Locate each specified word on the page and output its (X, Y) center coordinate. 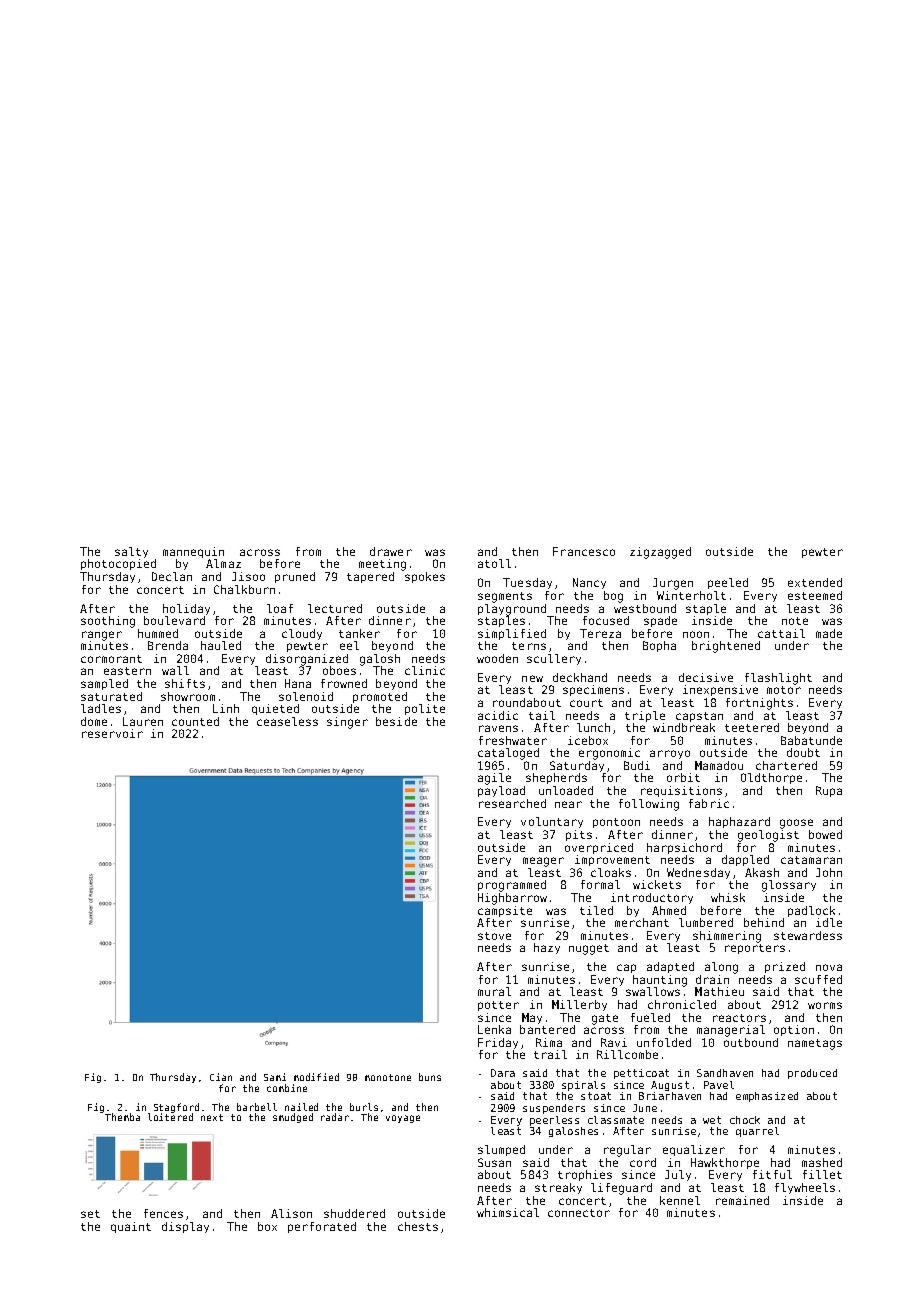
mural (494, 991)
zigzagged (660, 553)
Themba (122, 1117)
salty (131, 552)
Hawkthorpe (725, 1163)
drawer (391, 551)
